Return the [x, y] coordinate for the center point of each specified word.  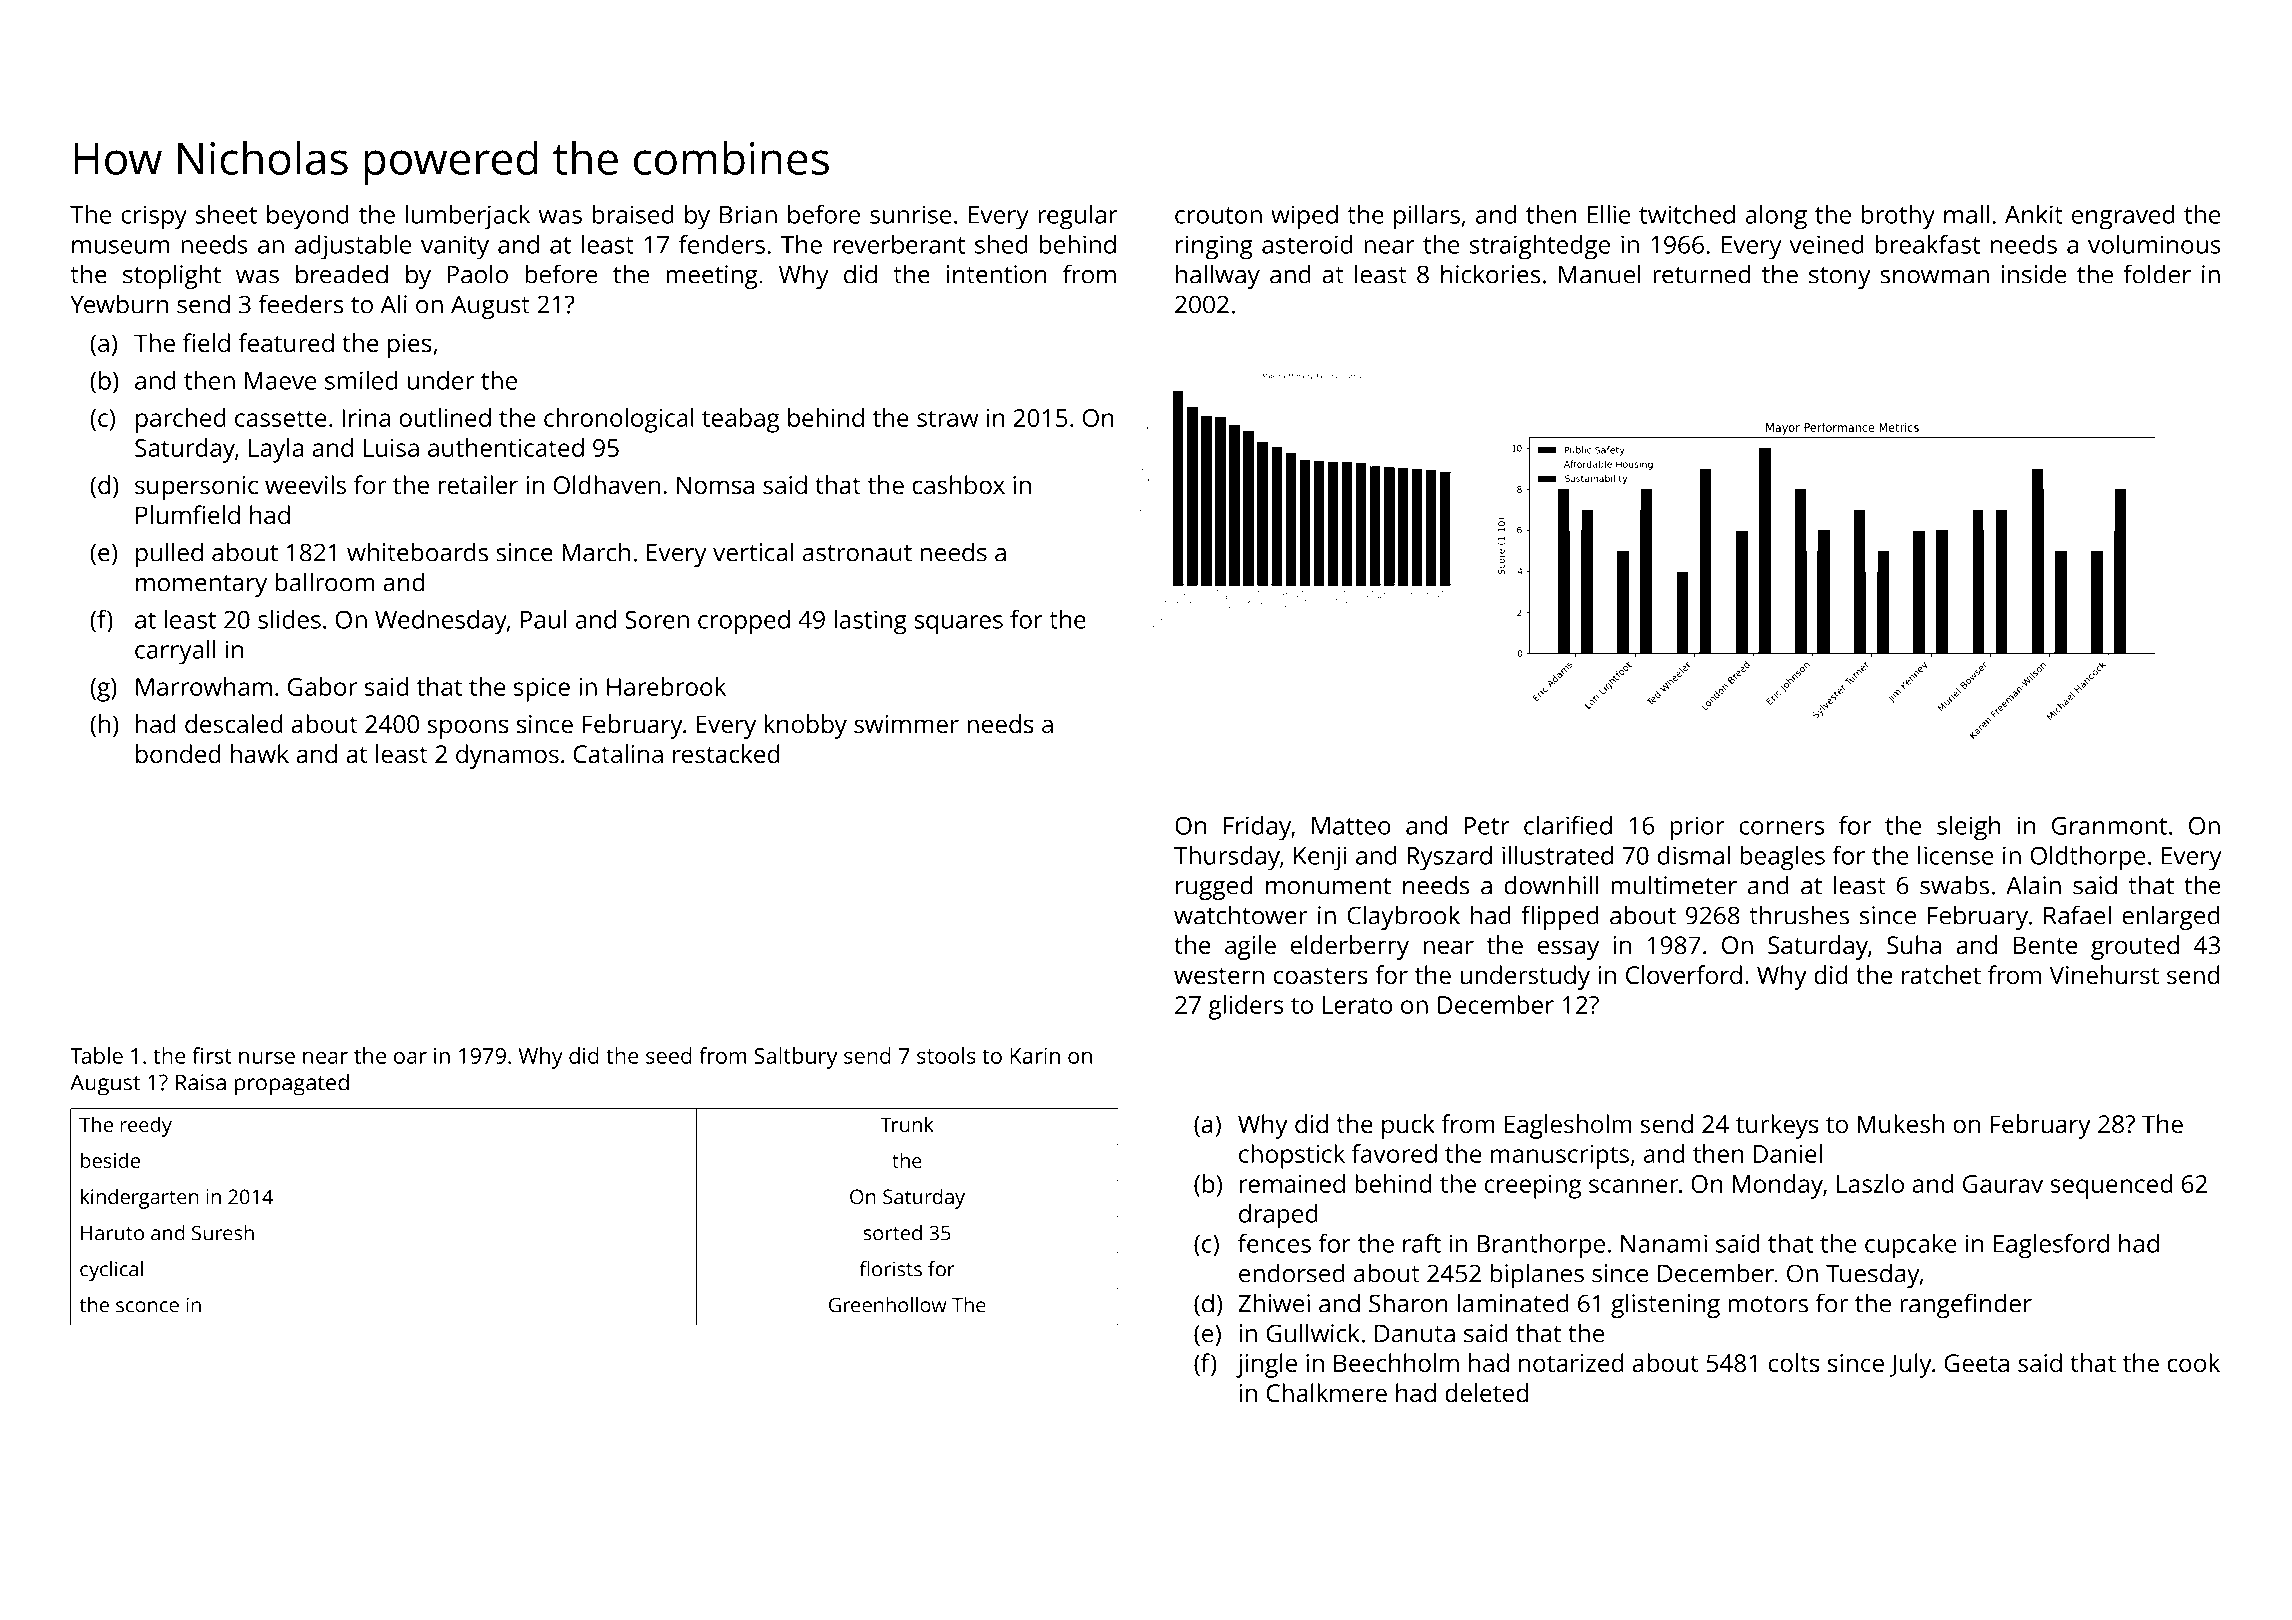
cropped [744, 622]
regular [1077, 217]
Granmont [2109, 826]
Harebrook [666, 686]
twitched [1687, 214]
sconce [147, 1307]
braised [633, 214]
